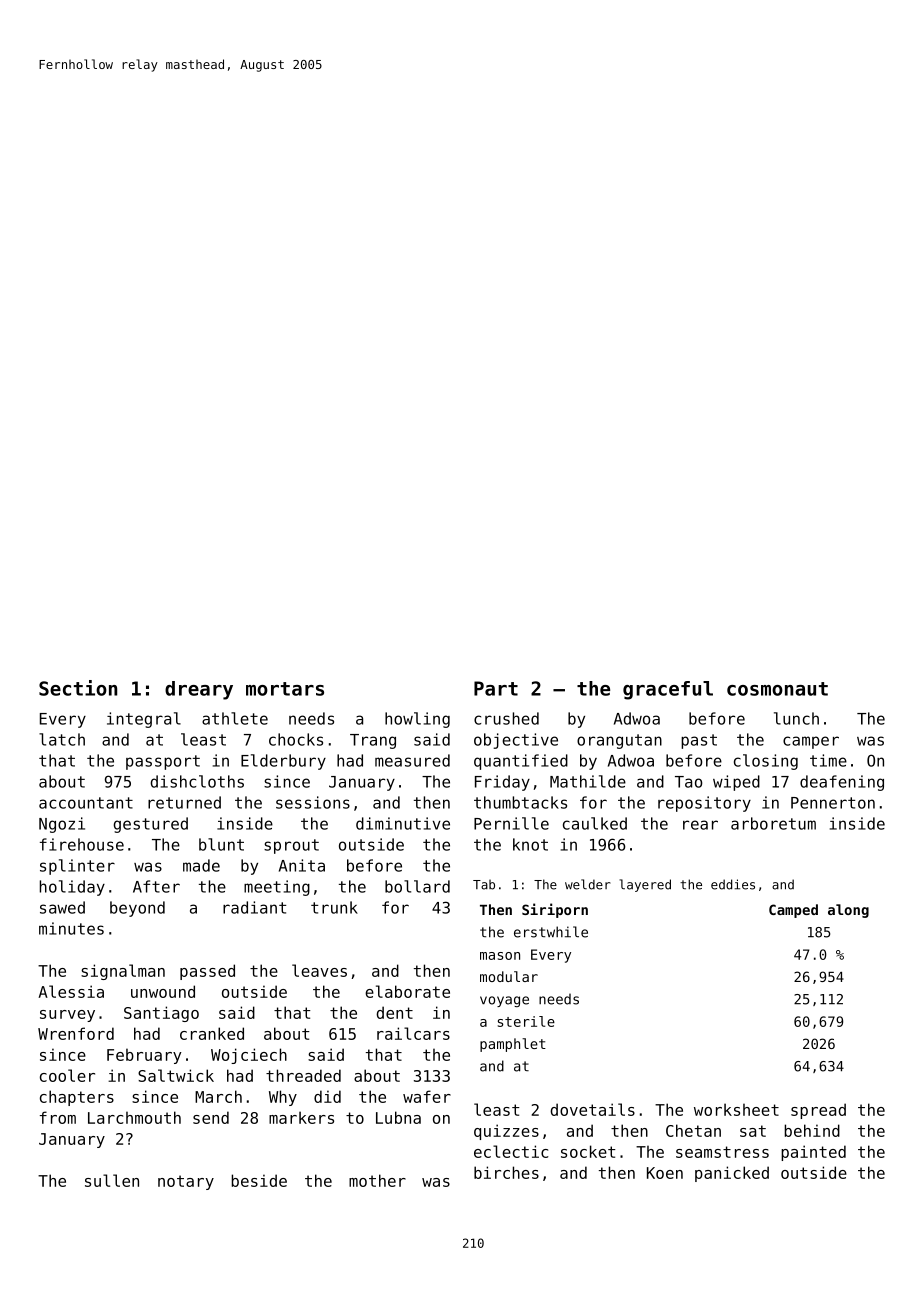 This document has height=1308, width=924. What do you see at coordinates (417, 886) in the document?
I see `bollard` at bounding box center [417, 886].
